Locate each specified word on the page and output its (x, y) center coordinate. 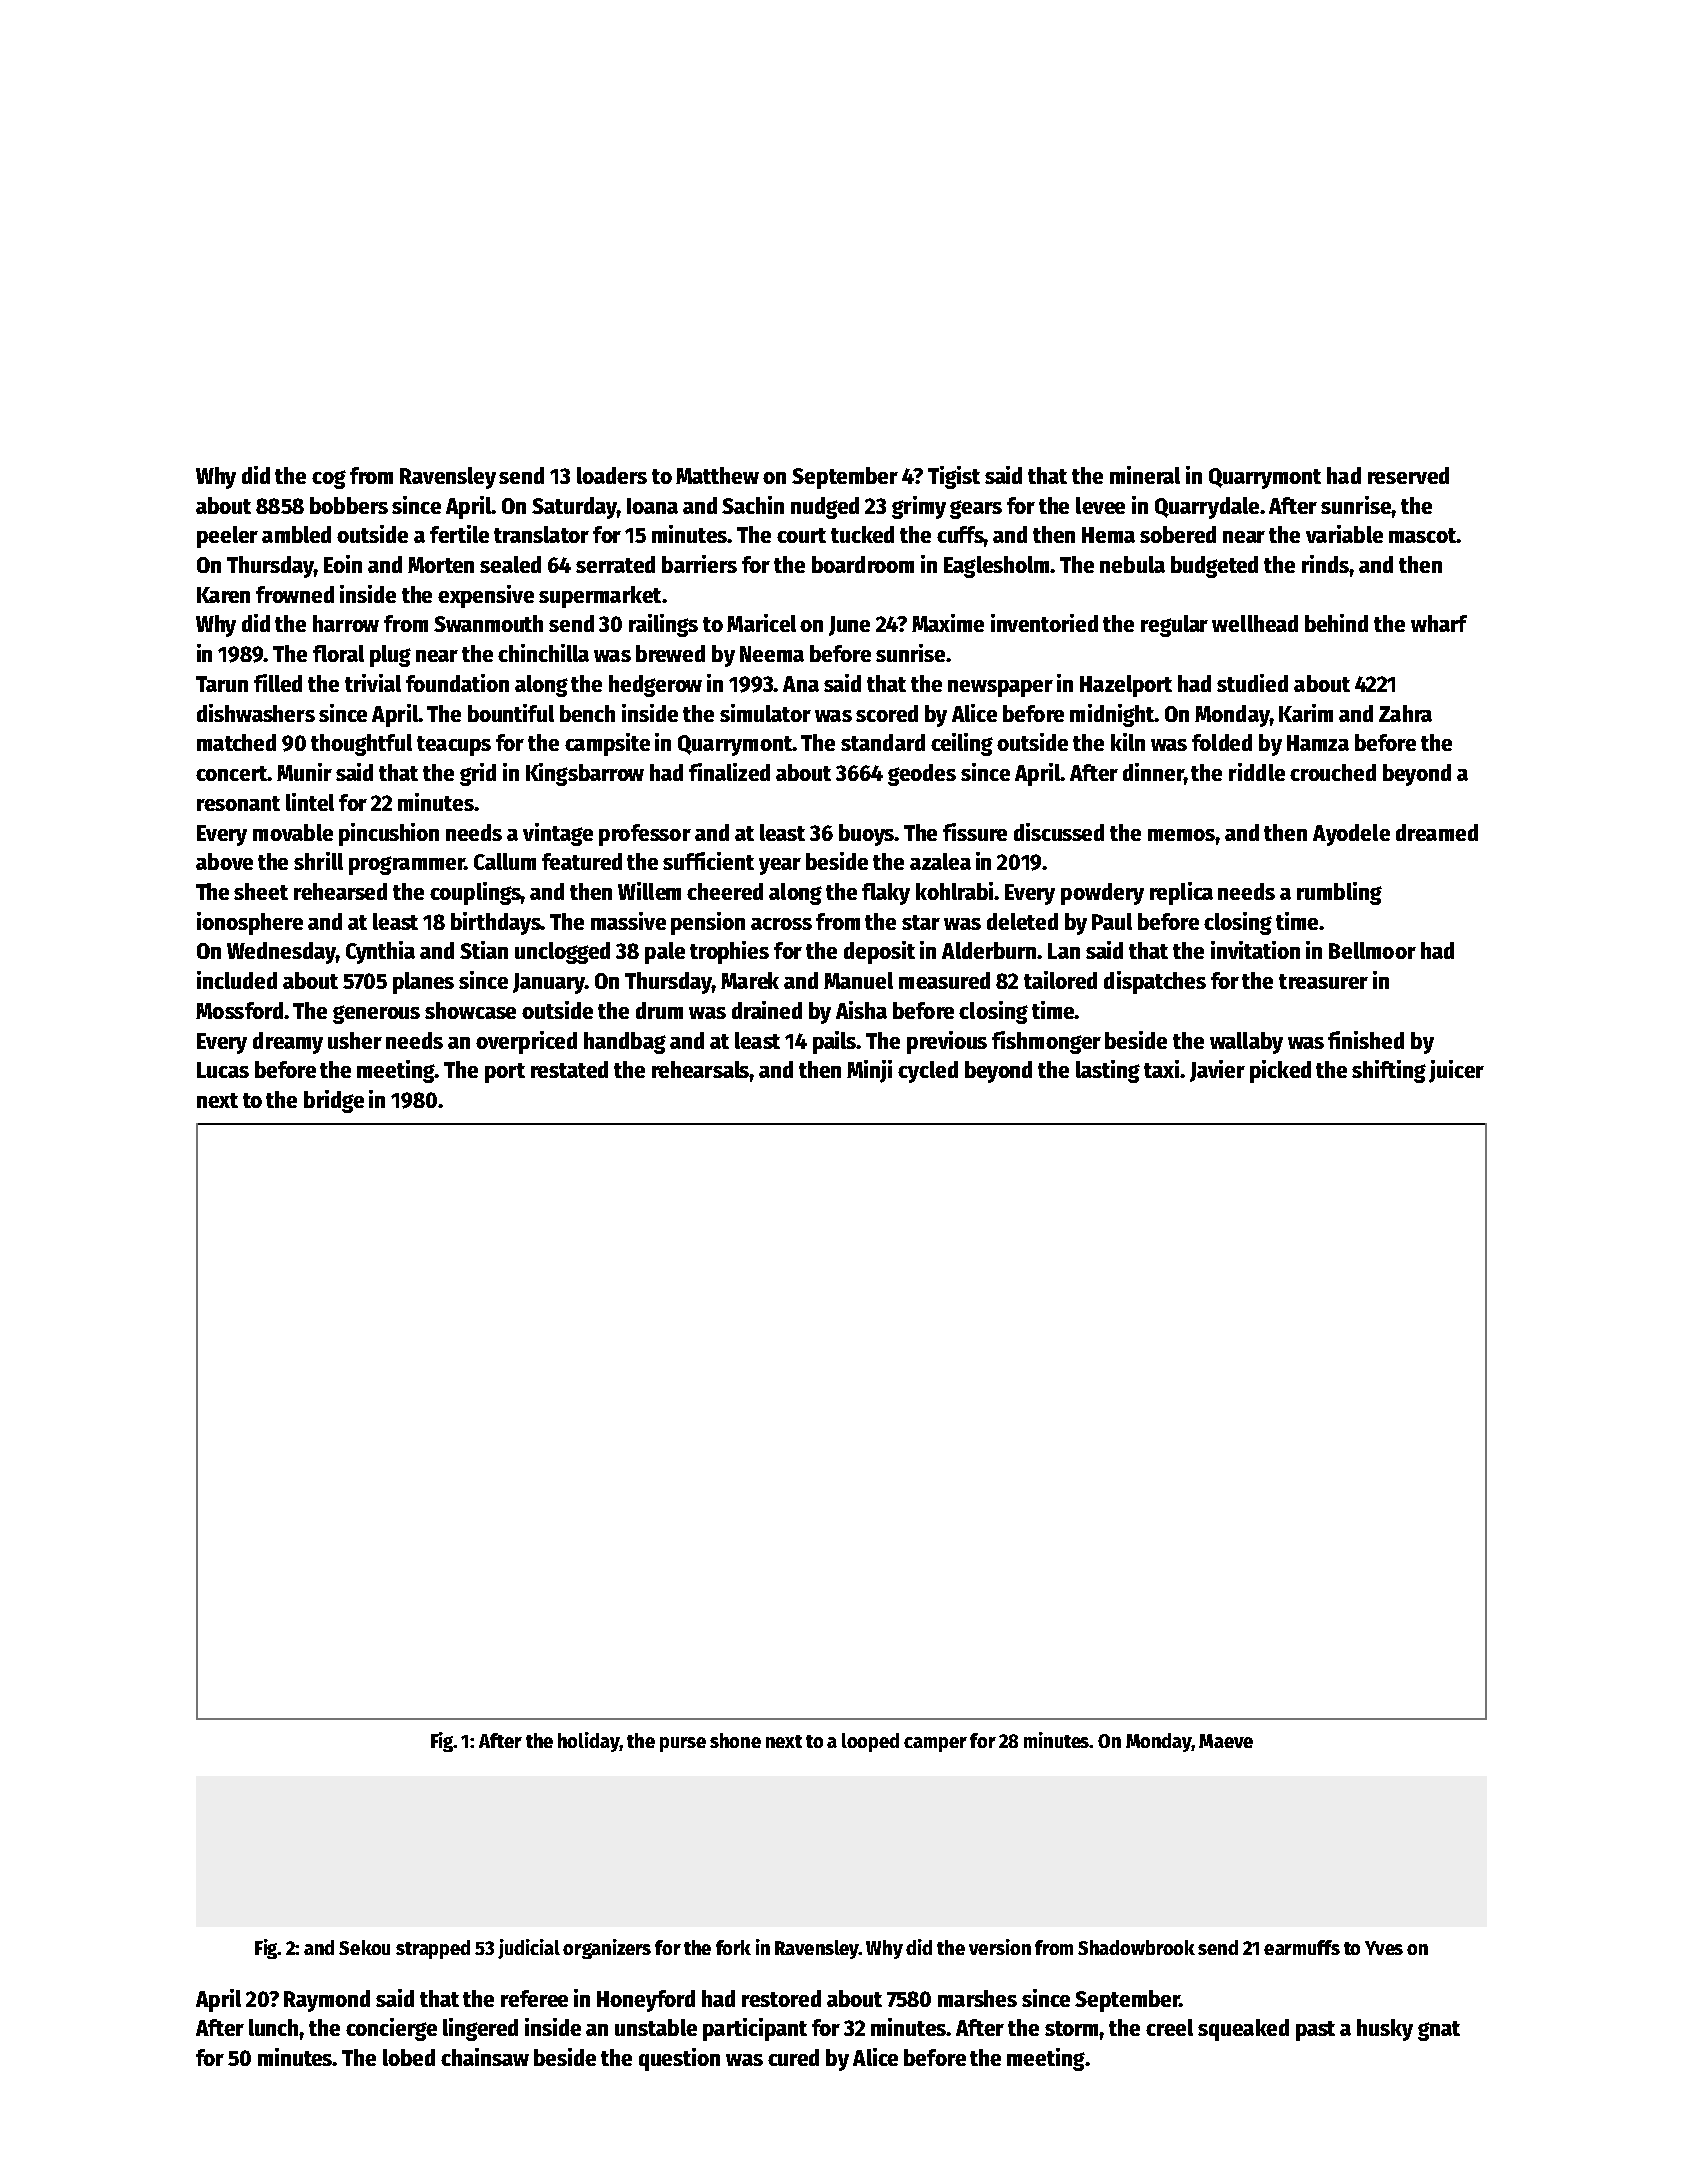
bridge (334, 1101)
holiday (588, 1742)
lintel (310, 802)
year (780, 866)
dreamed (1437, 832)
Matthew (717, 475)
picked (1280, 1071)
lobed (409, 2057)
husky (1385, 2030)
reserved (1408, 475)
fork (733, 1947)
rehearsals (701, 1069)
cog (329, 479)
